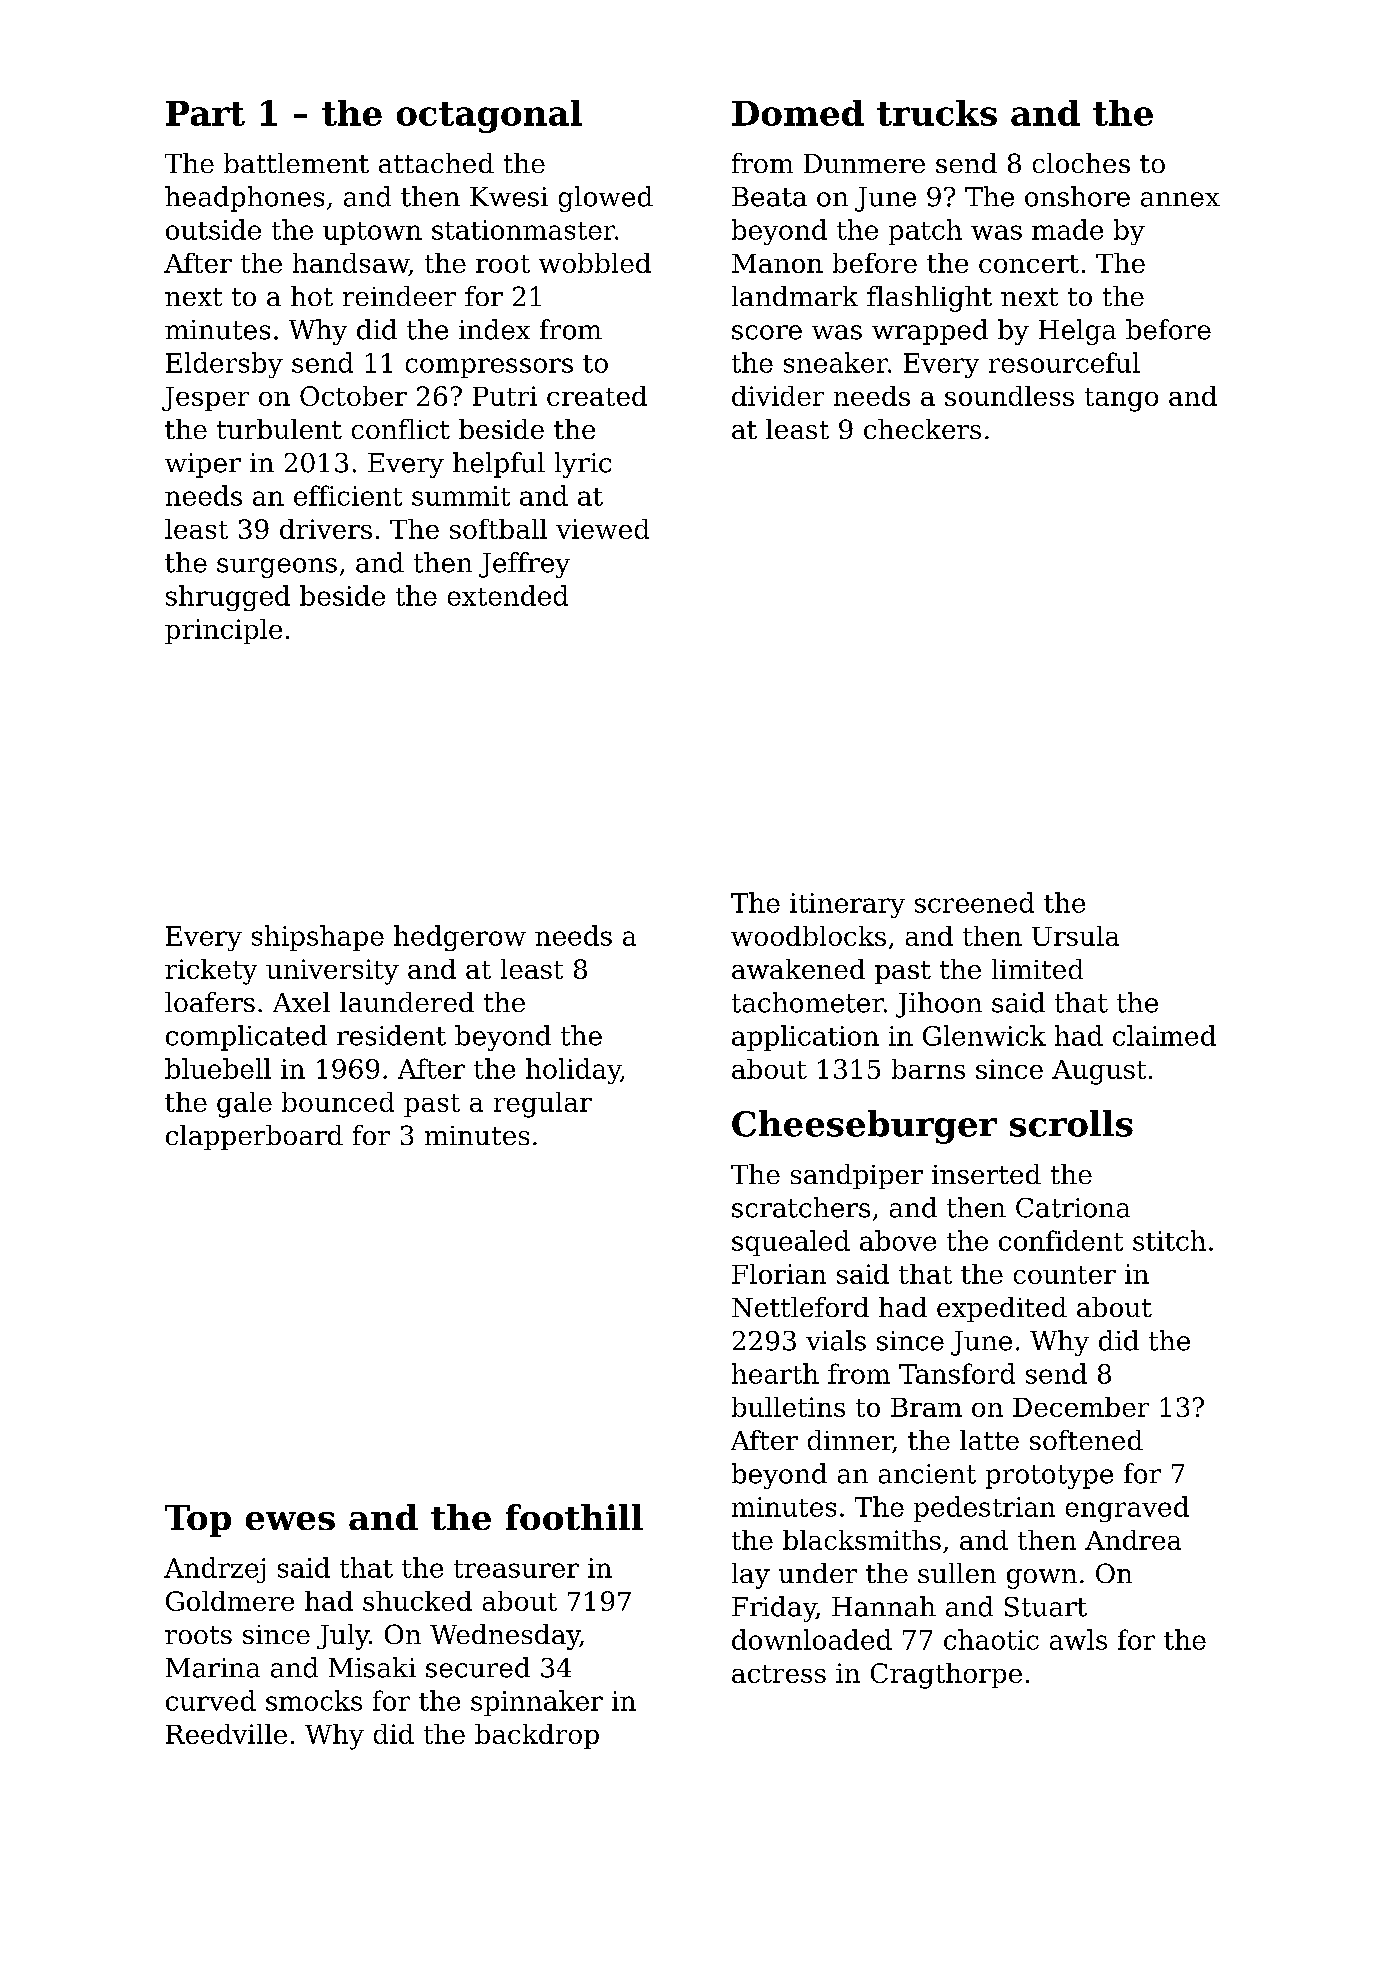  I want to click on claimed, so click(1164, 1035).
